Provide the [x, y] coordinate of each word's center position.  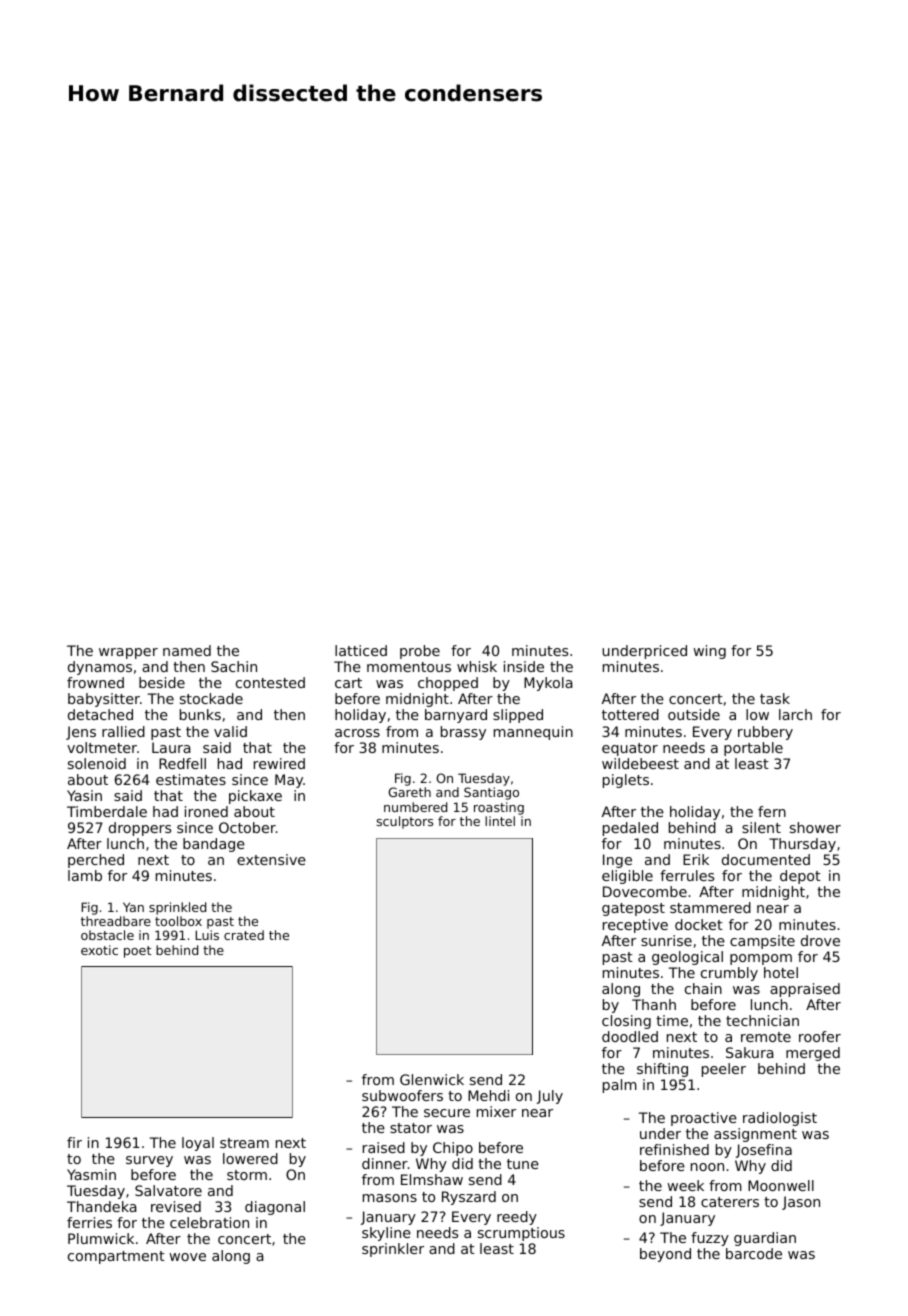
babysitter [104, 700]
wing [710, 652]
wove [188, 1257]
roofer [820, 1036]
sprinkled [177, 908]
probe [420, 652]
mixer [496, 1111]
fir [74, 1142]
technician [762, 1020]
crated [244, 935]
